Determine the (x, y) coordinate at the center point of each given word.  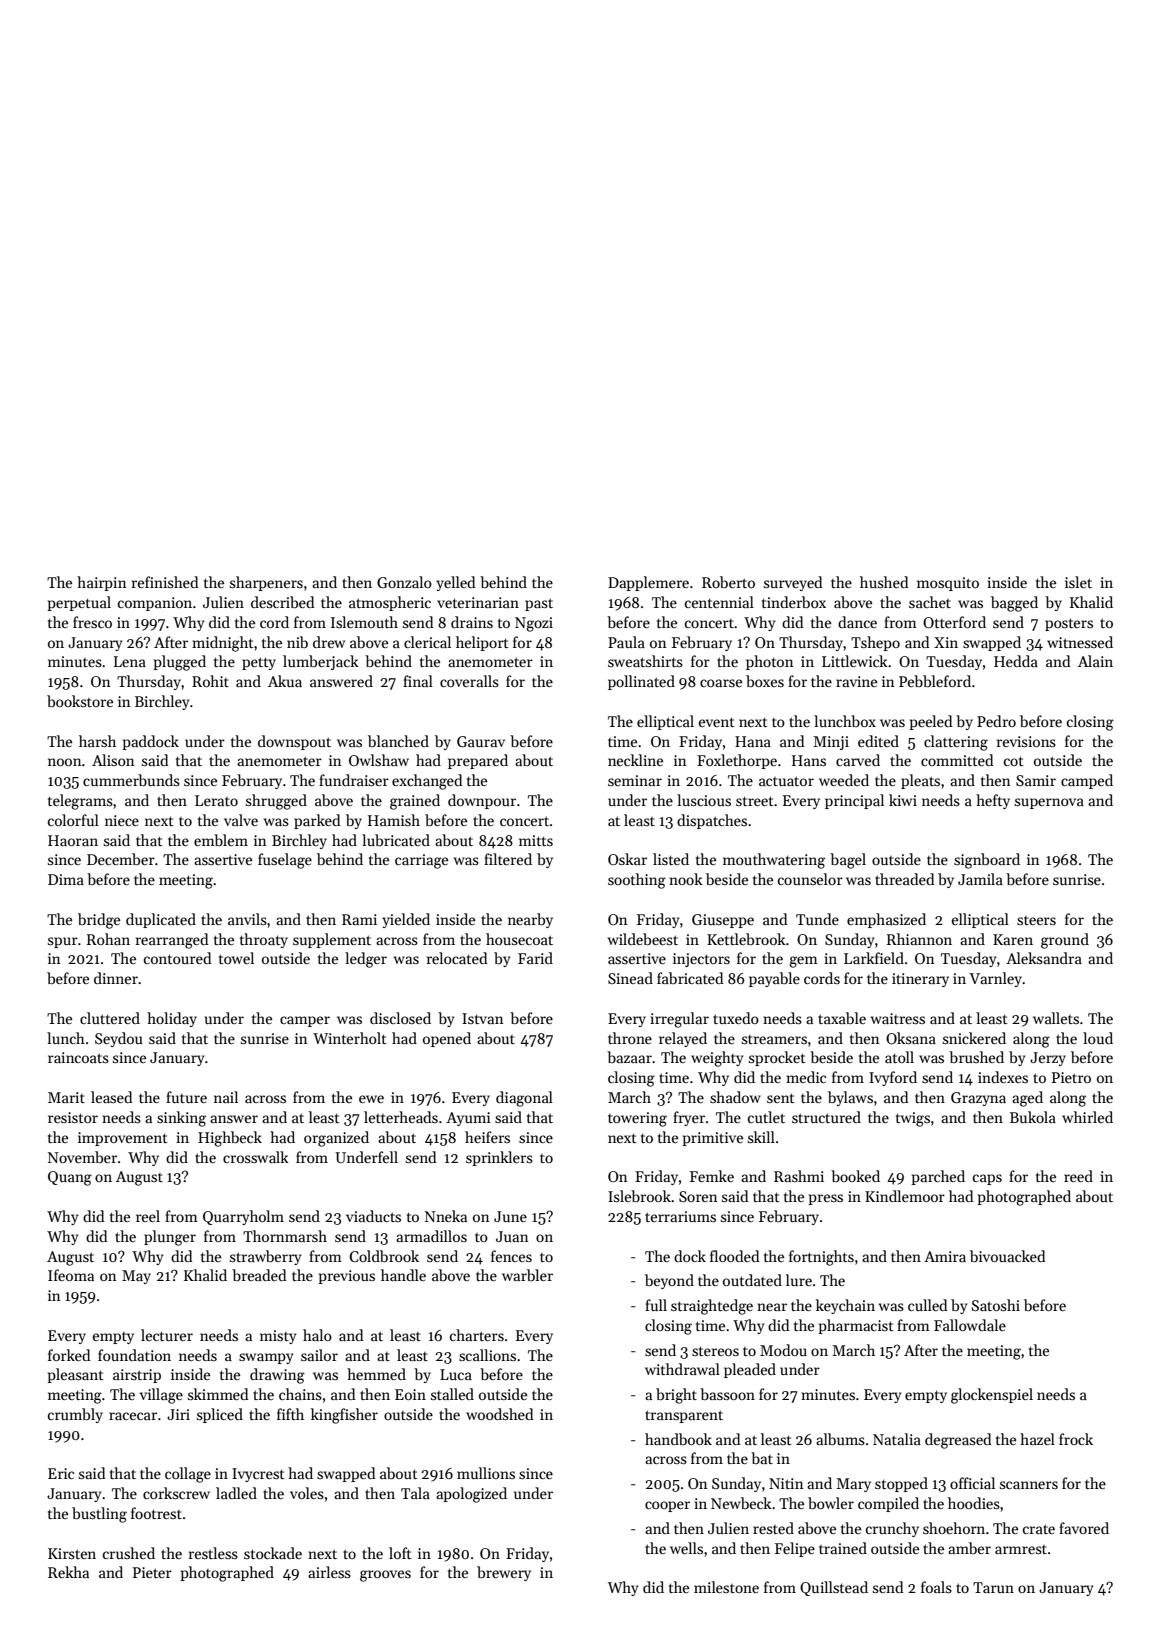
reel (148, 1216)
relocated (457, 958)
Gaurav (481, 741)
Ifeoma (71, 1275)
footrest (156, 1513)
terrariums (680, 1216)
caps (987, 1179)
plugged (179, 663)
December (121, 859)
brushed (976, 1057)
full (656, 1305)
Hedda (1016, 661)
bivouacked (1008, 1256)
